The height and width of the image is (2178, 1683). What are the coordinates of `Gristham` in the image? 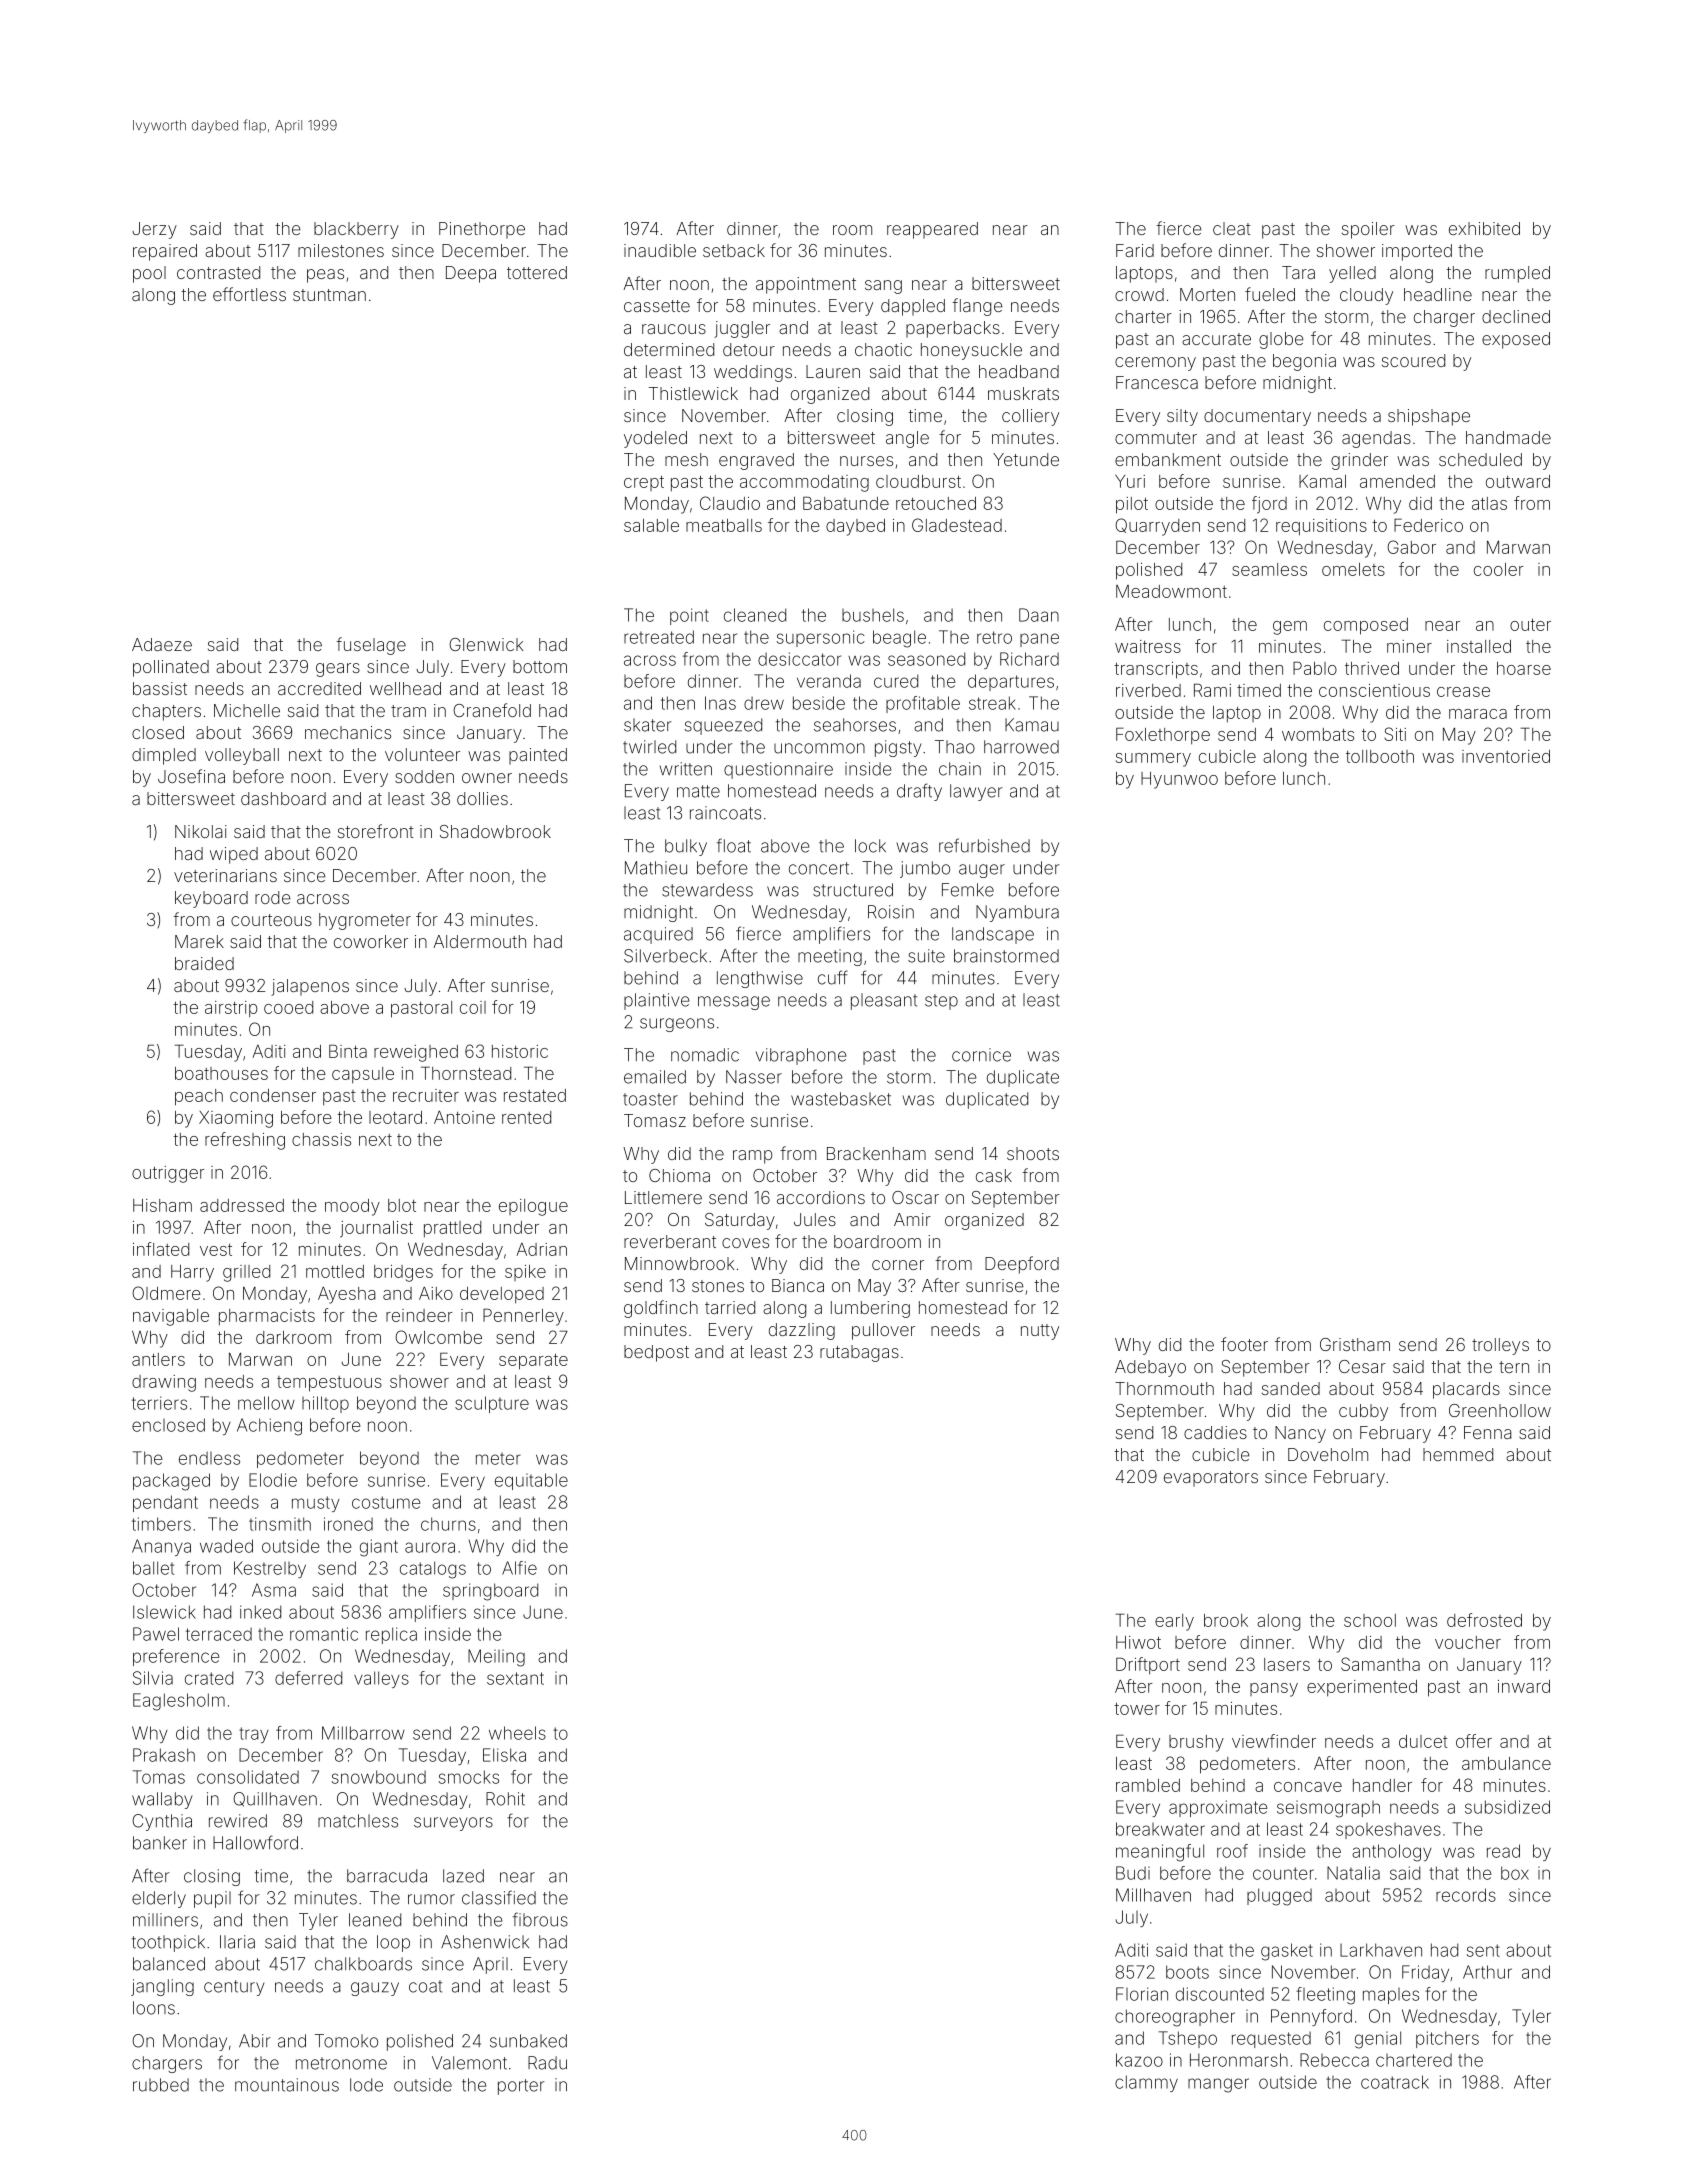 It's located at (1355, 1344).
